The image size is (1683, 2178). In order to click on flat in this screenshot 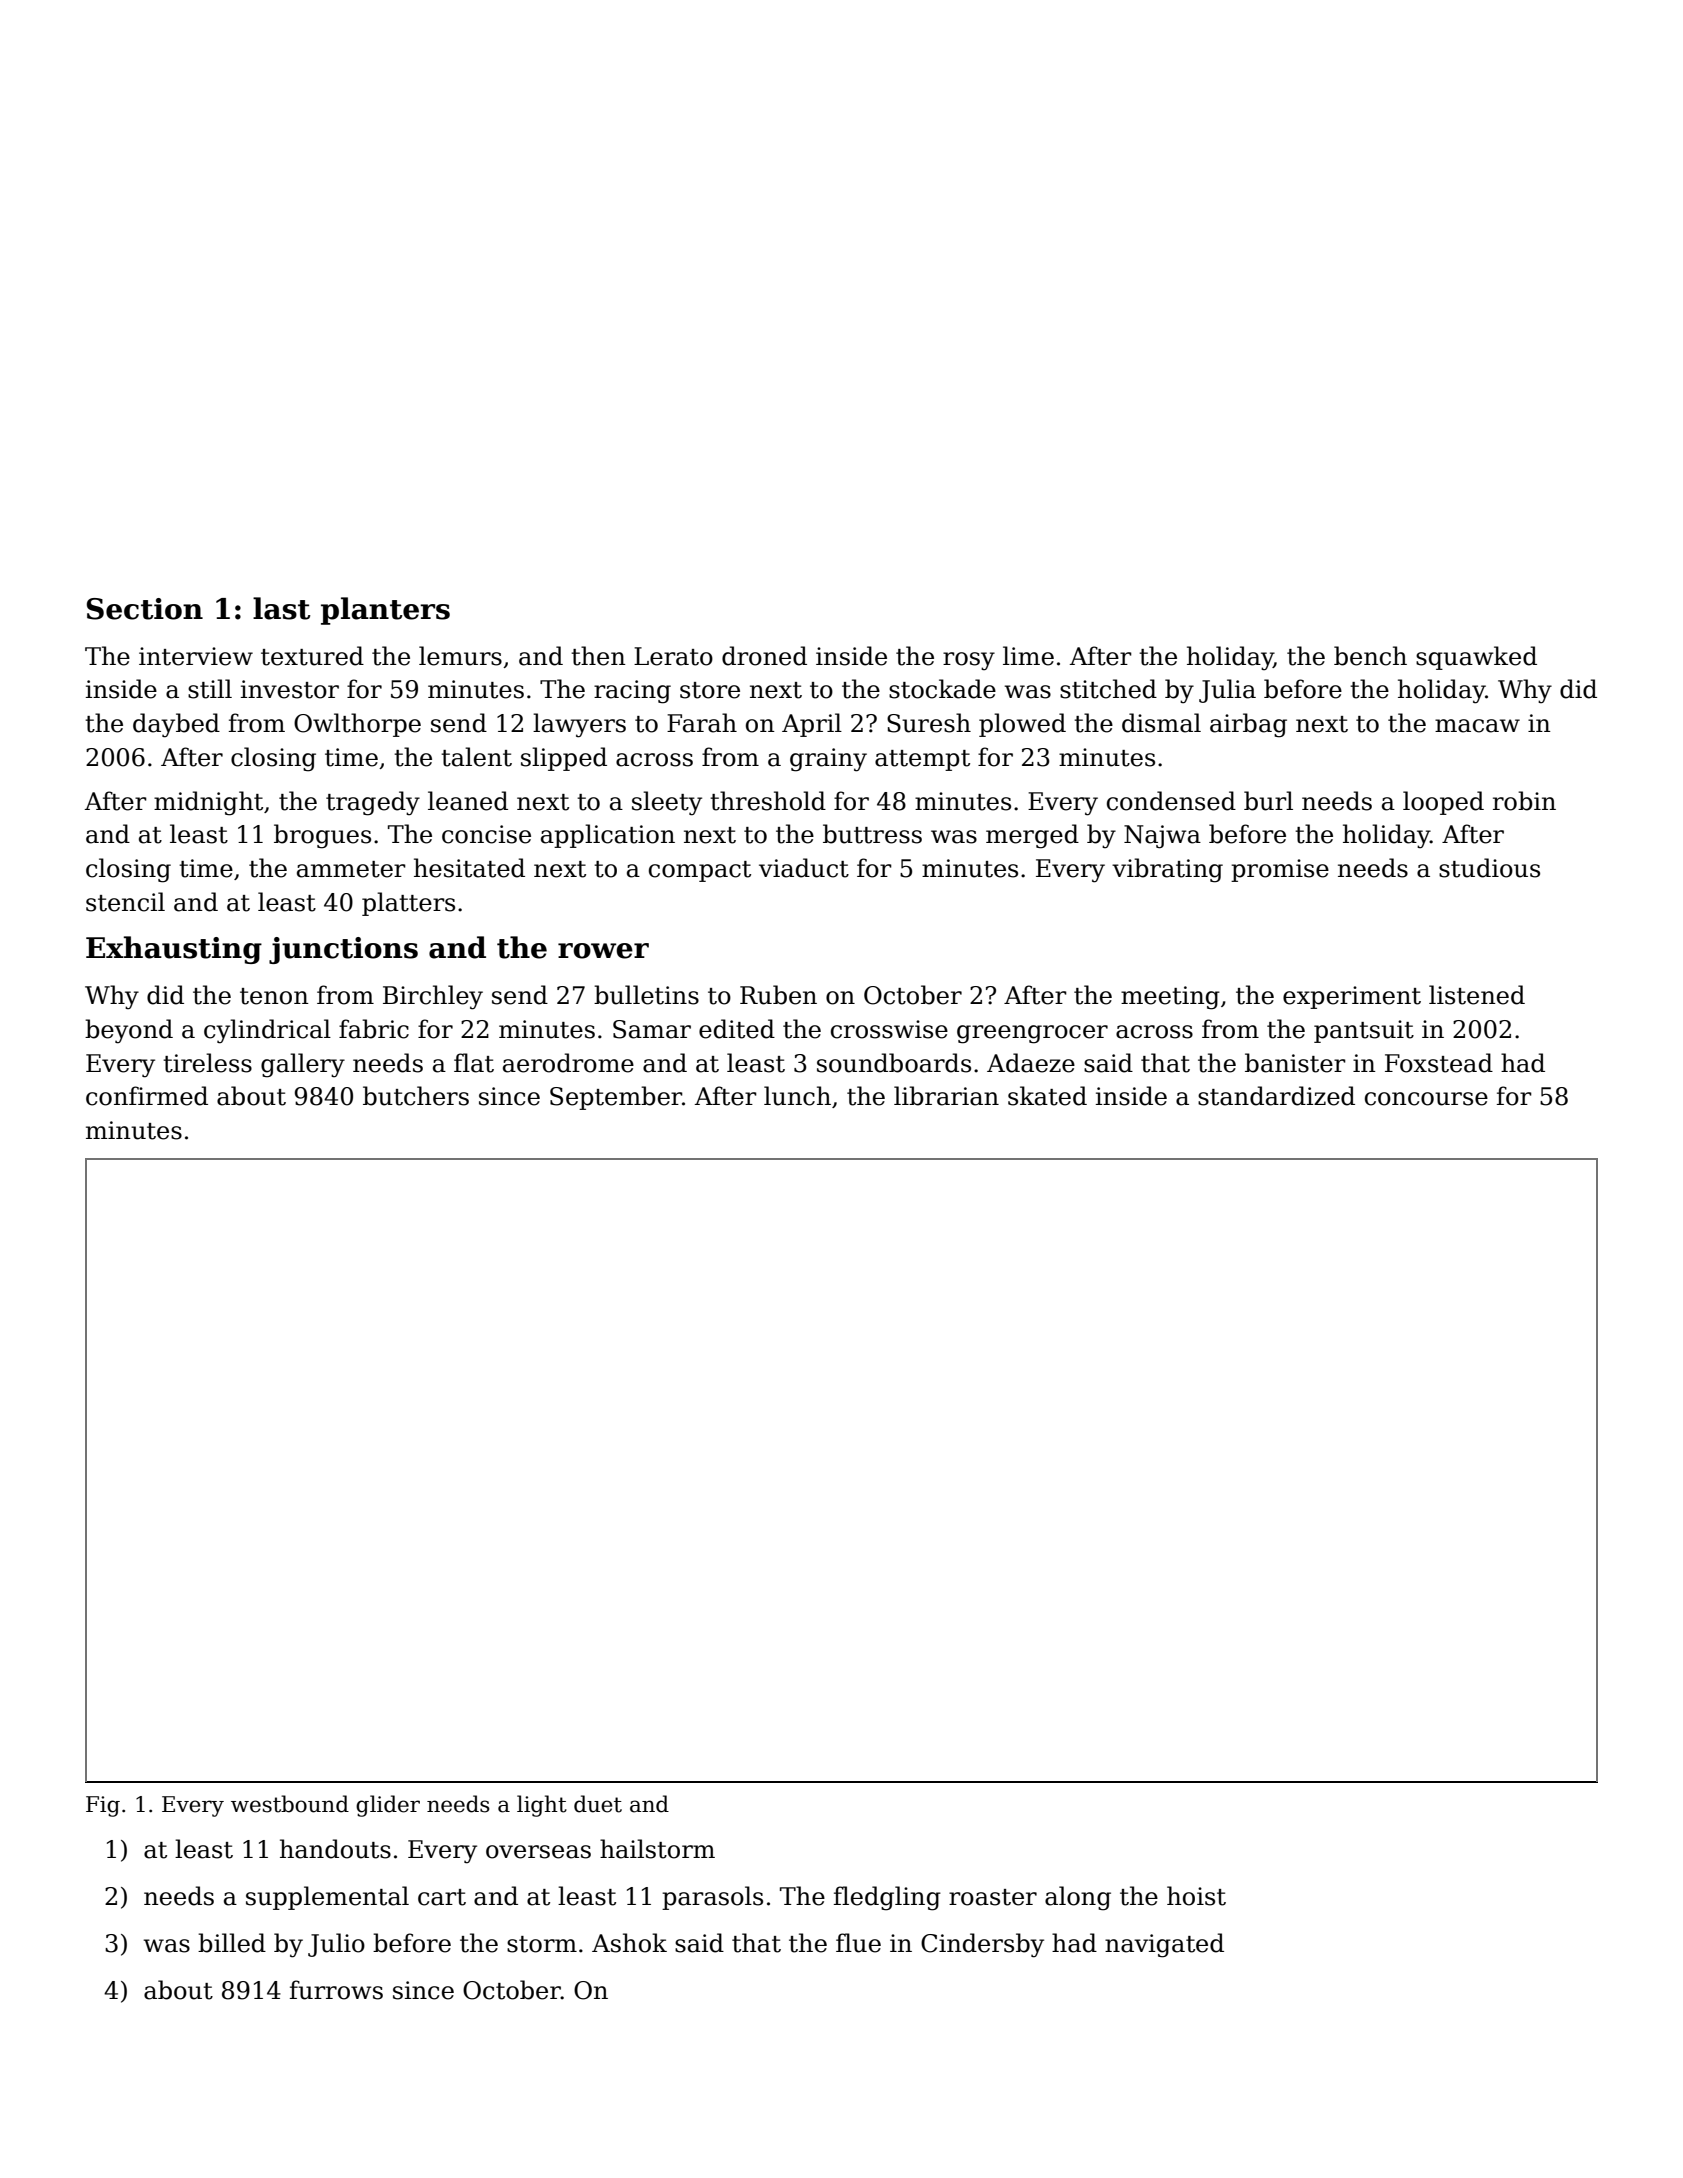, I will do `click(474, 1063)`.
